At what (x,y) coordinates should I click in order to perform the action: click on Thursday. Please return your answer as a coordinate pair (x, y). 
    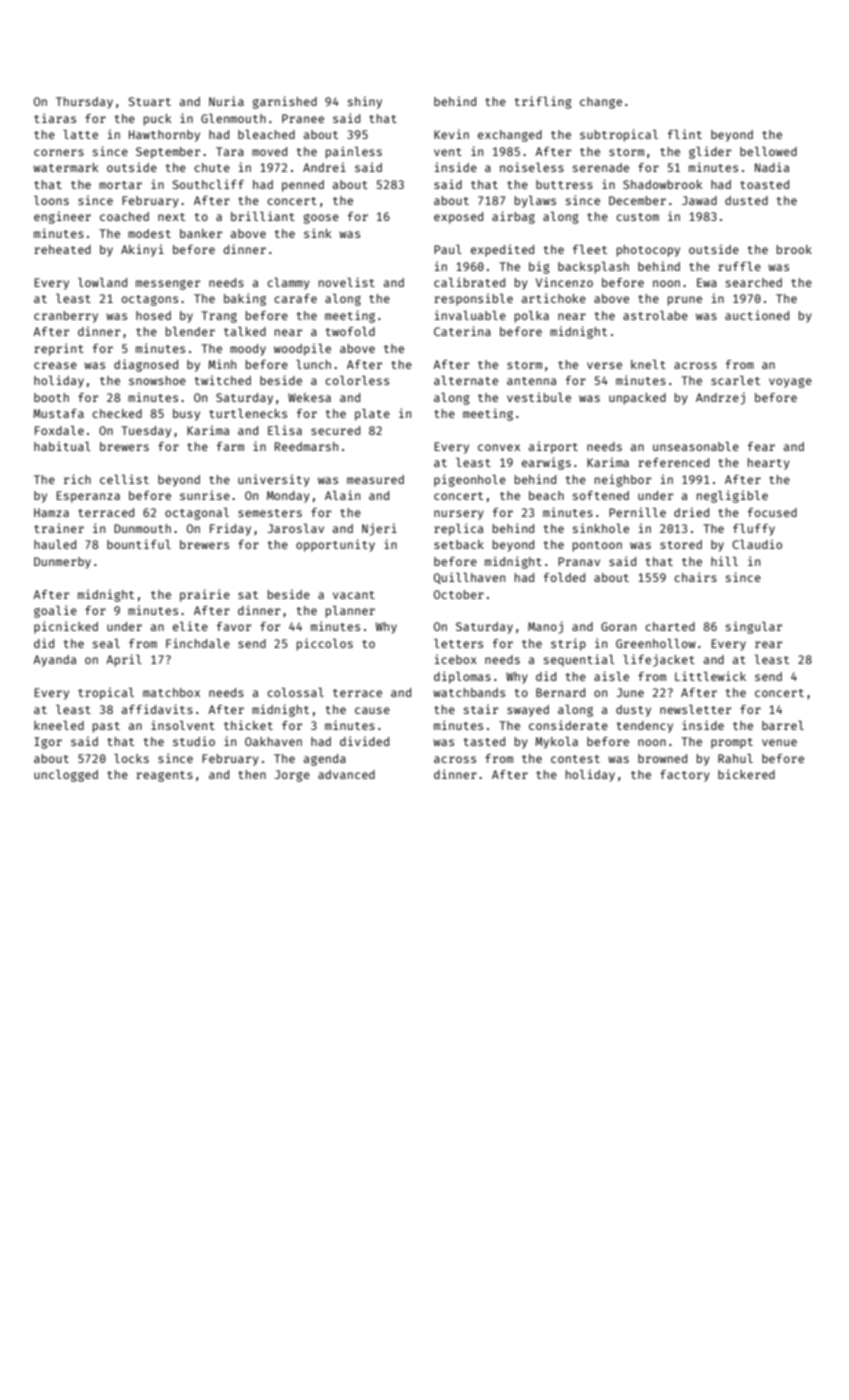
    Looking at the image, I should click on (84, 103).
